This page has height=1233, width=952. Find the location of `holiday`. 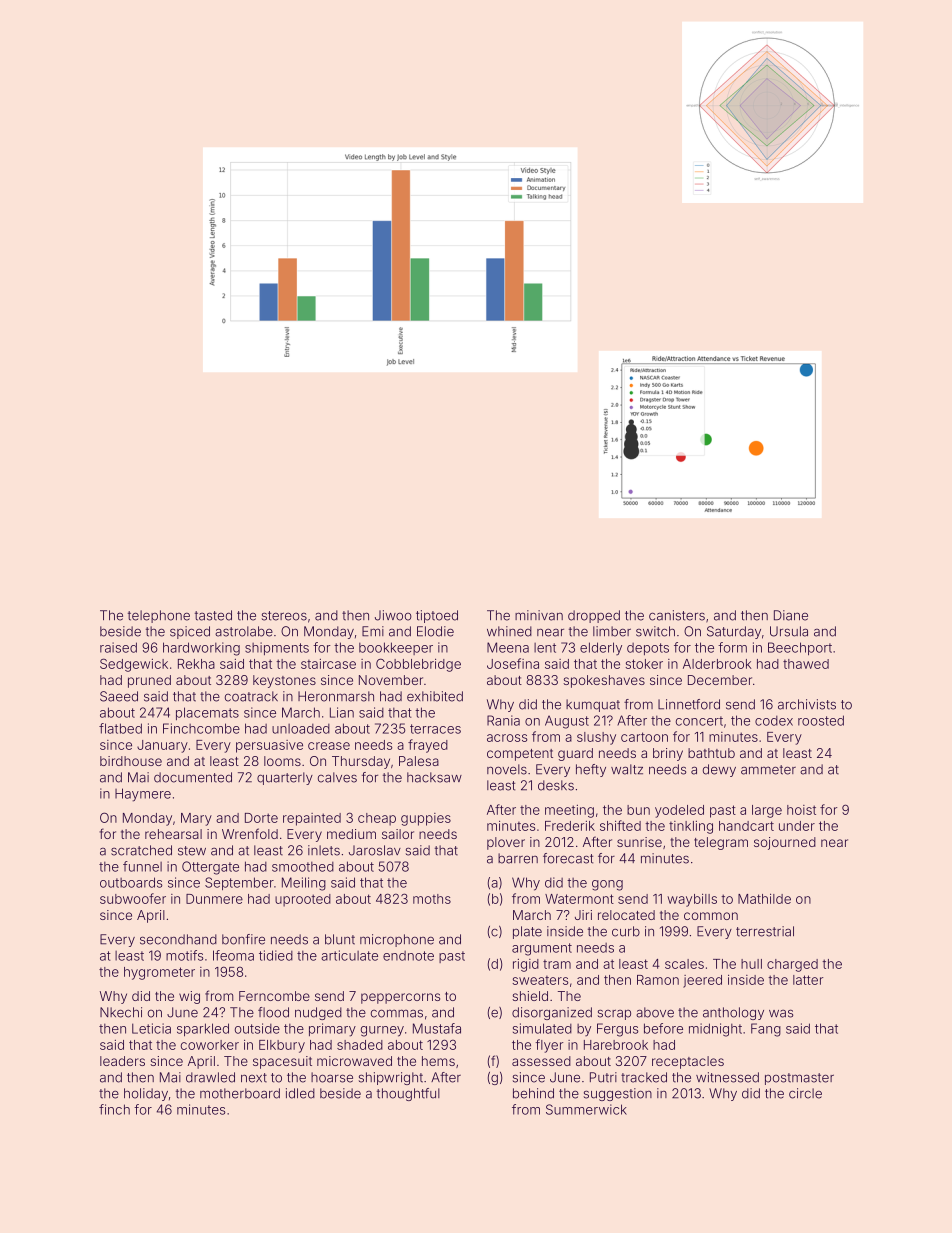

holiday is located at coordinates (146, 1094).
